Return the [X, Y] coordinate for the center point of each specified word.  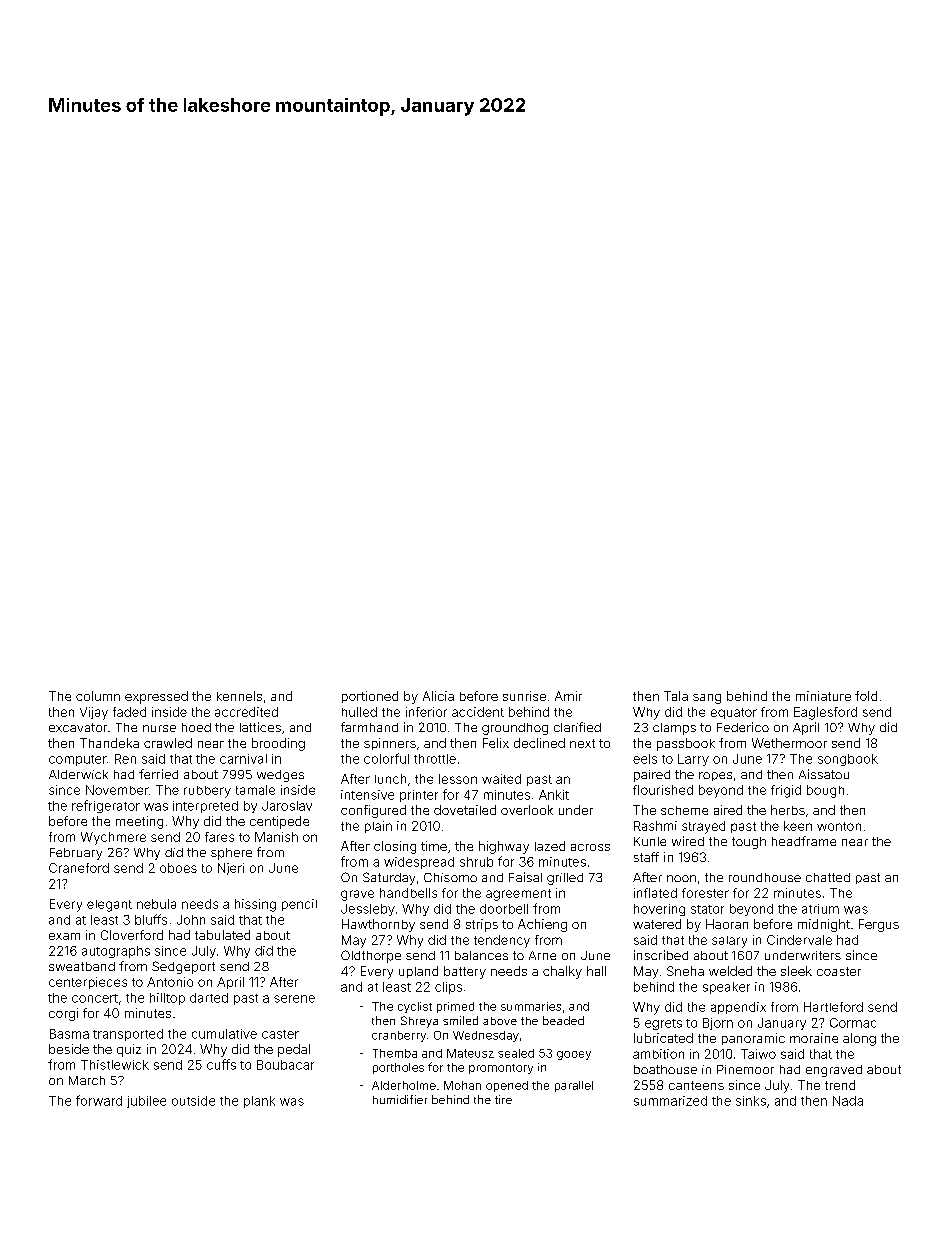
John [191, 920]
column [98, 696]
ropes [715, 776]
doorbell [504, 909]
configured [373, 811]
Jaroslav [287, 806]
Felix [496, 743]
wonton [839, 826]
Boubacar [285, 1065]
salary [729, 942]
